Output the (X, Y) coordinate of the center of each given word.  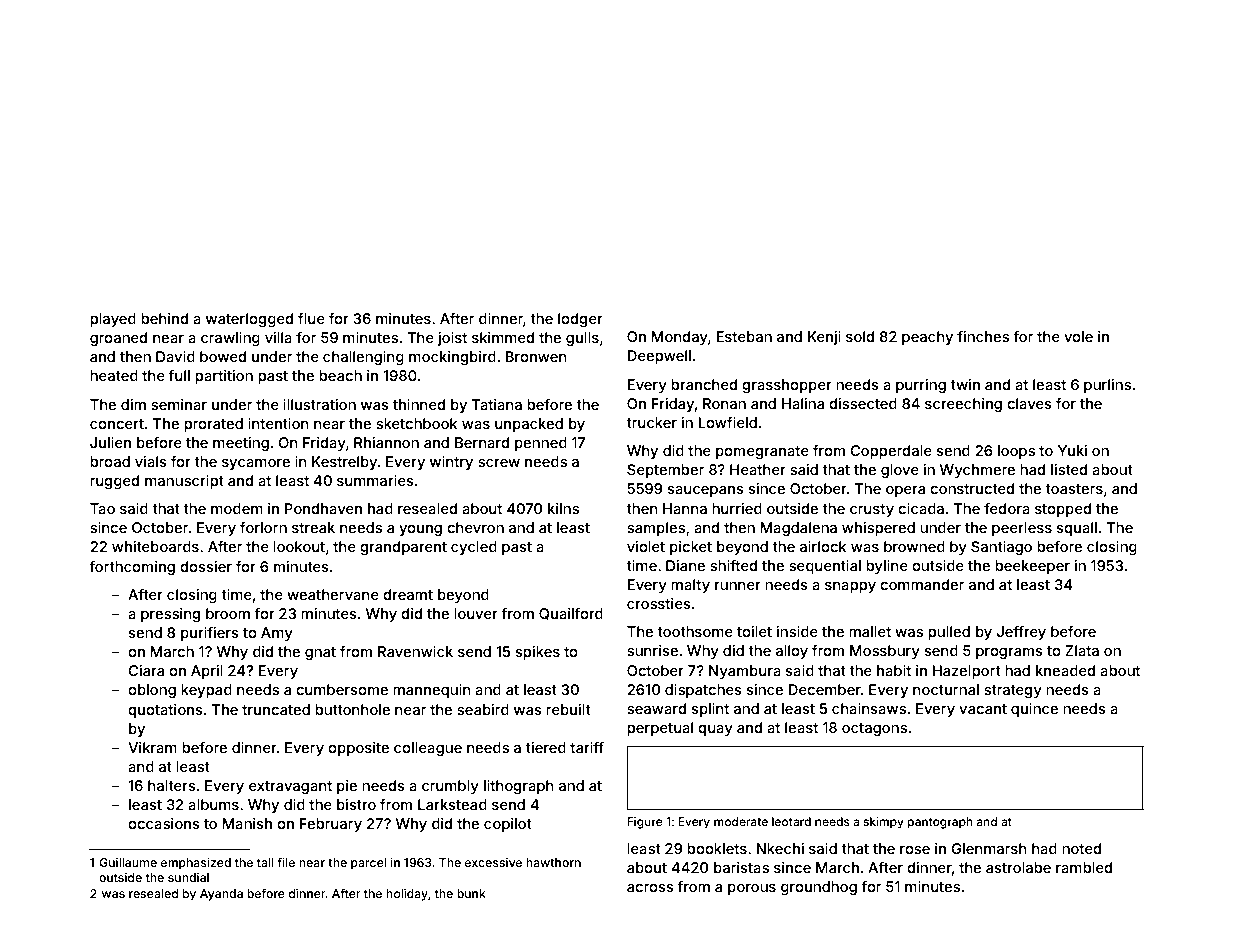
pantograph (940, 823)
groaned (118, 339)
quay (715, 730)
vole (1078, 336)
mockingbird (452, 358)
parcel (368, 864)
